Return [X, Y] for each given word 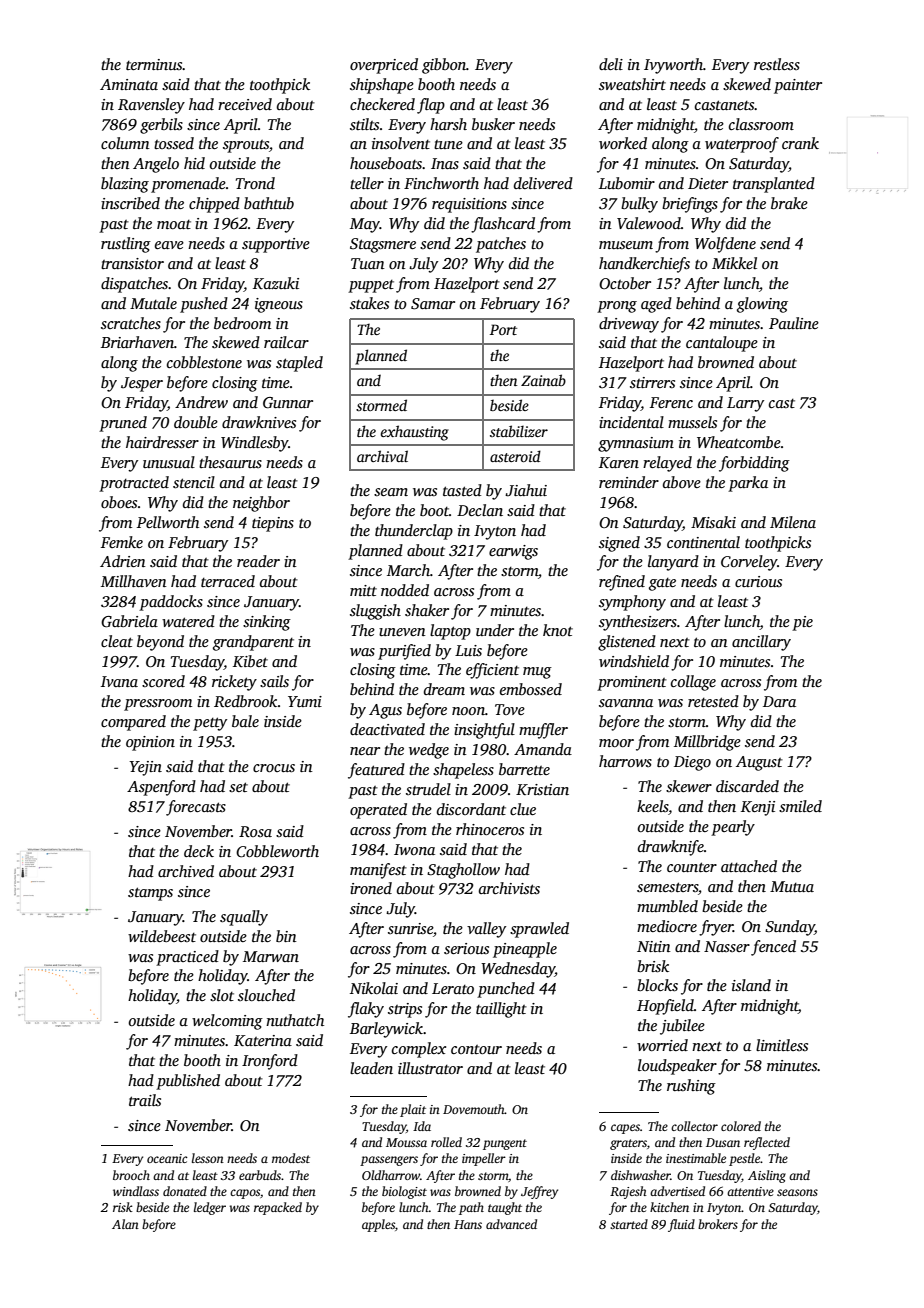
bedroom [242, 323]
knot [558, 630]
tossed [174, 143]
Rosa [255, 831]
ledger [210, 1208]
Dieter [708, 183]
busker [493, 124]
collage [693, 683]
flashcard [503, 225]
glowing [762, 305]
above [682, 482]
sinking [267, 623]
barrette [524, 769]
